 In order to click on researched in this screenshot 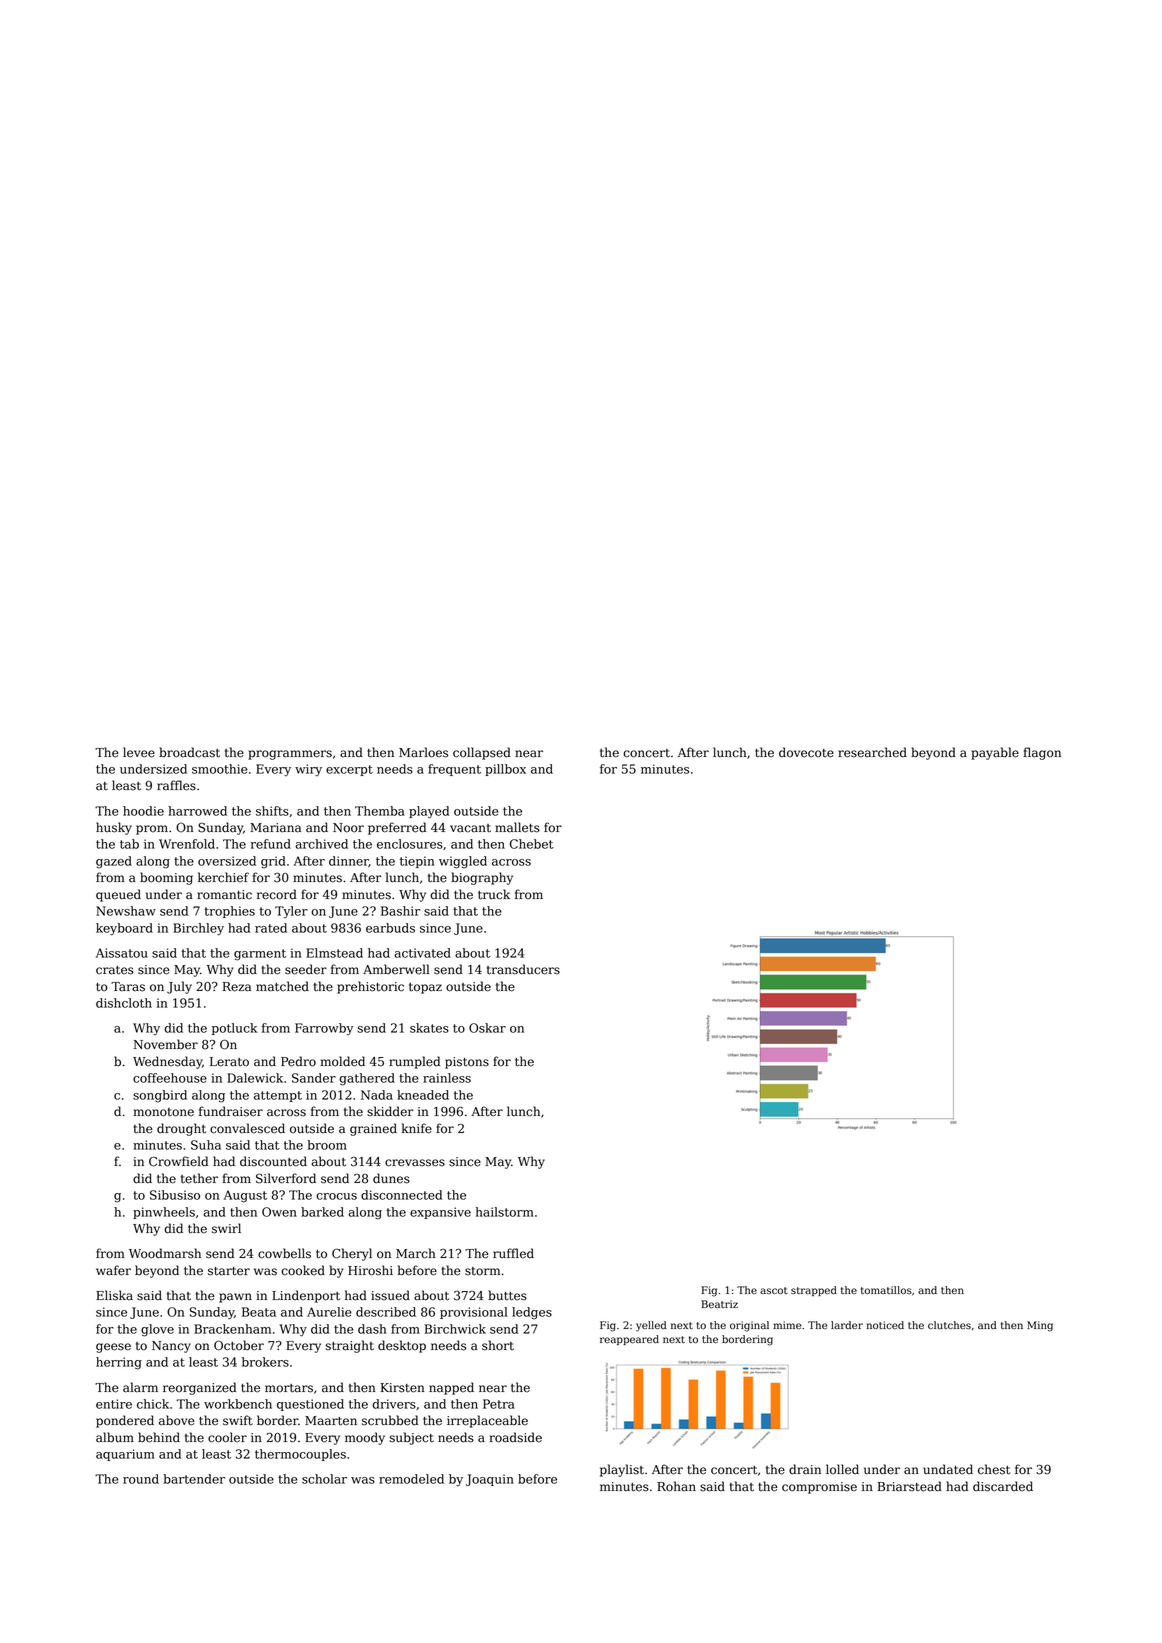, I will do `click(872, 752)`.
